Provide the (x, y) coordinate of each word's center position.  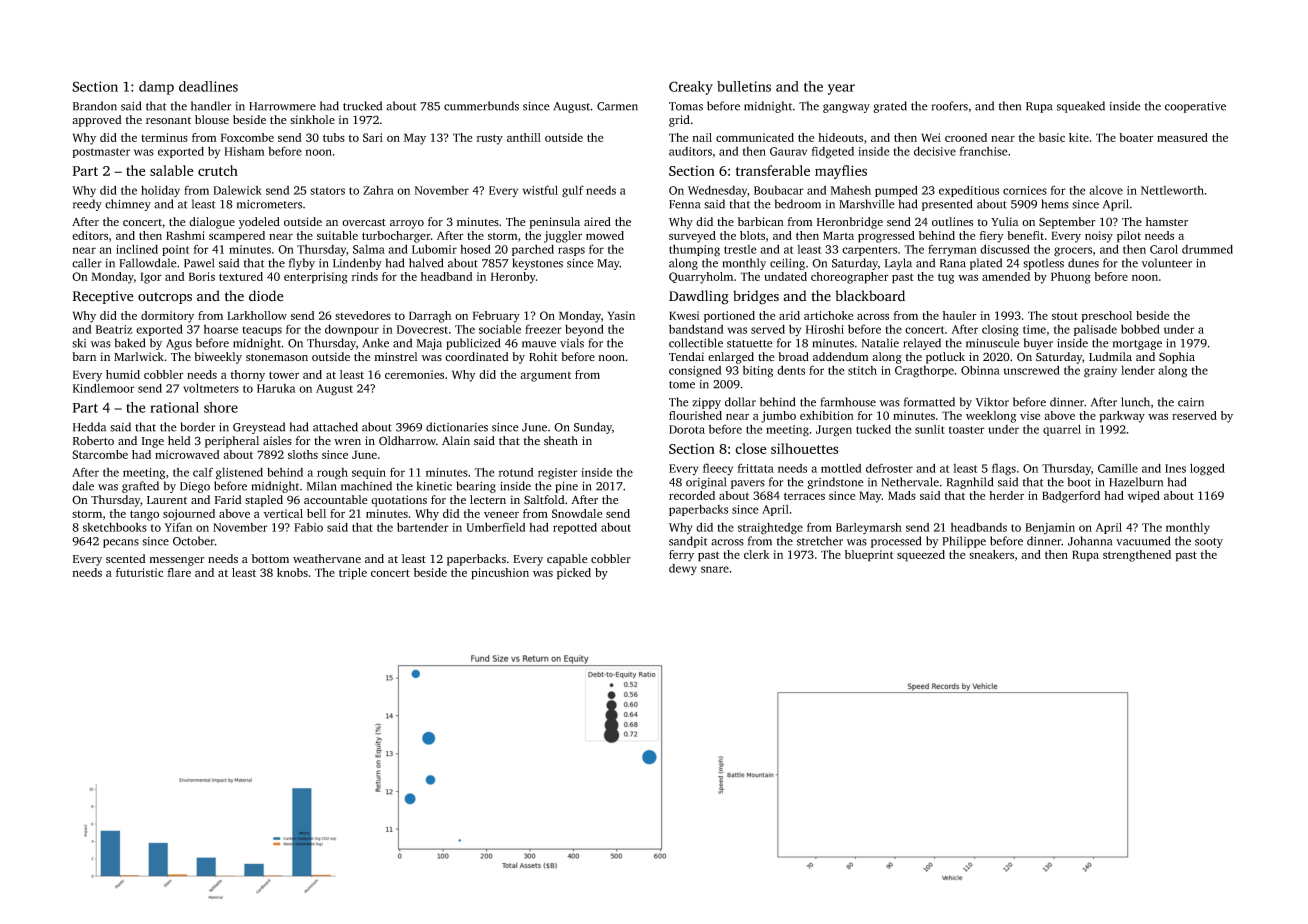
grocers (1073, 252)
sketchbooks (115, 527)
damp (156, 88)
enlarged (731, 358)
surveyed (692, 237)
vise (1030, 415)
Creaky (691, 88)
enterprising (316, 278)
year (841, 89)
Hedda (89, 427)
